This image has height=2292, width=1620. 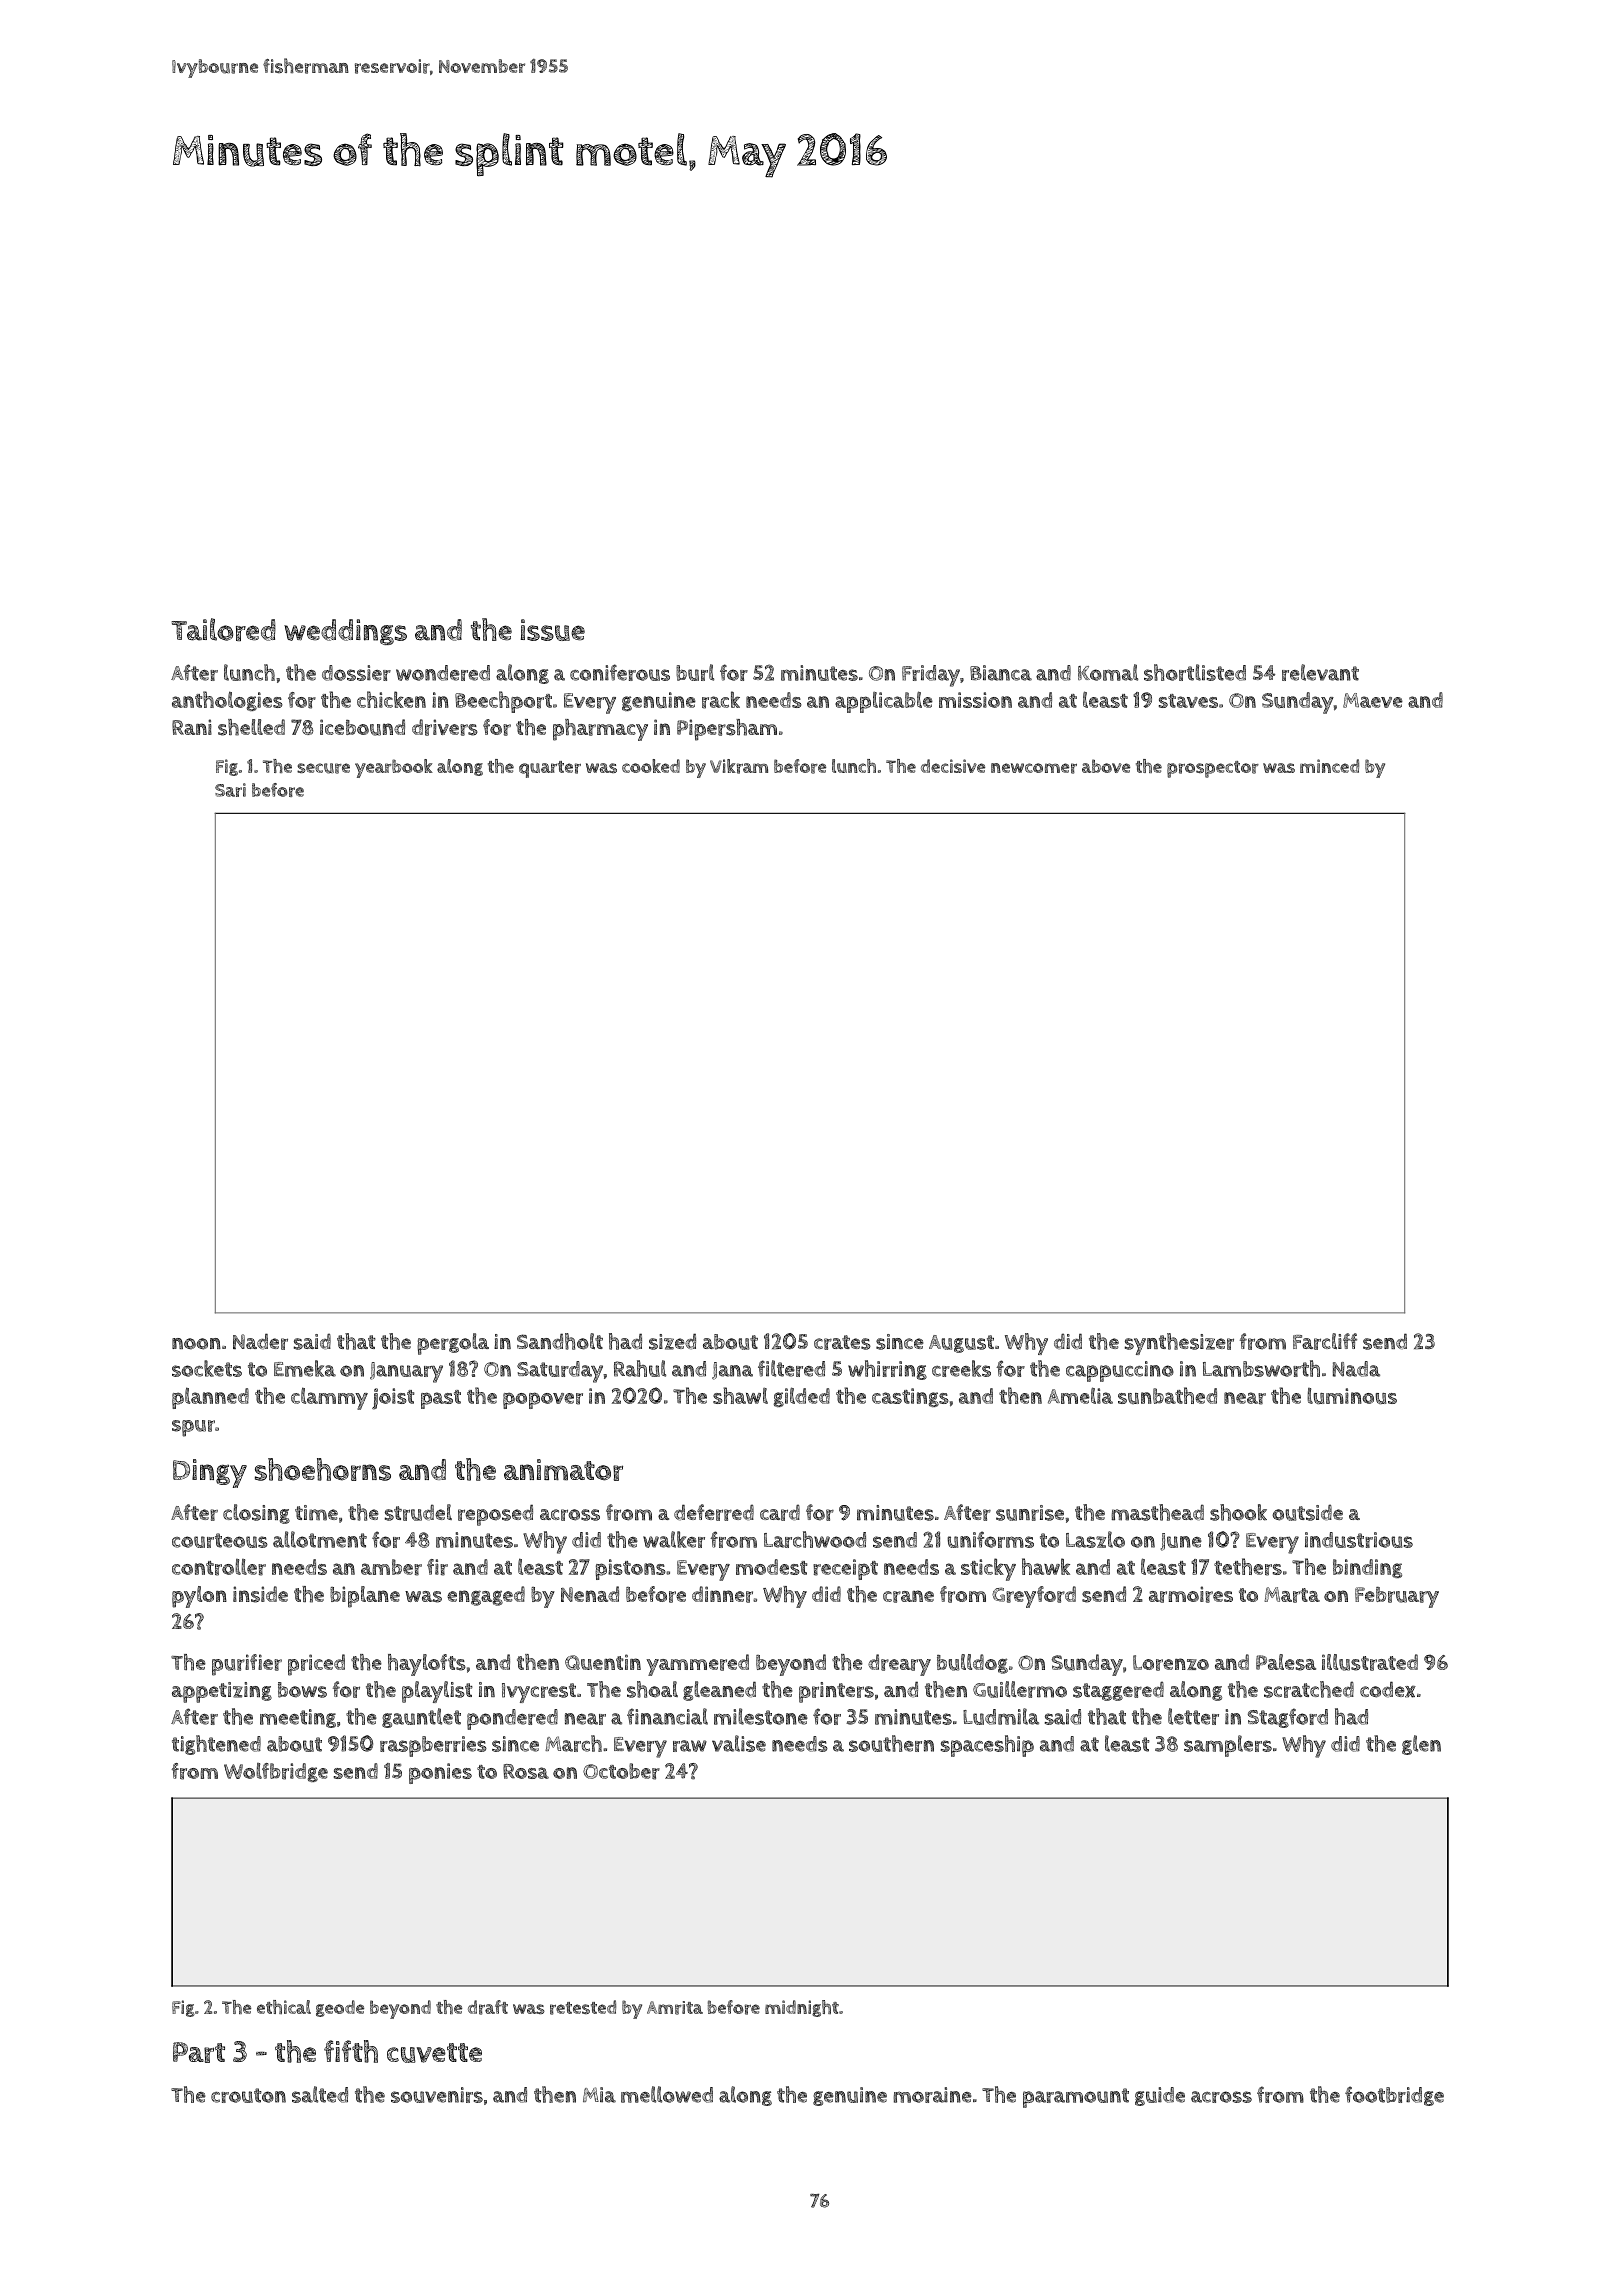 I want to click on cooked, so click(x=651, y=766).
